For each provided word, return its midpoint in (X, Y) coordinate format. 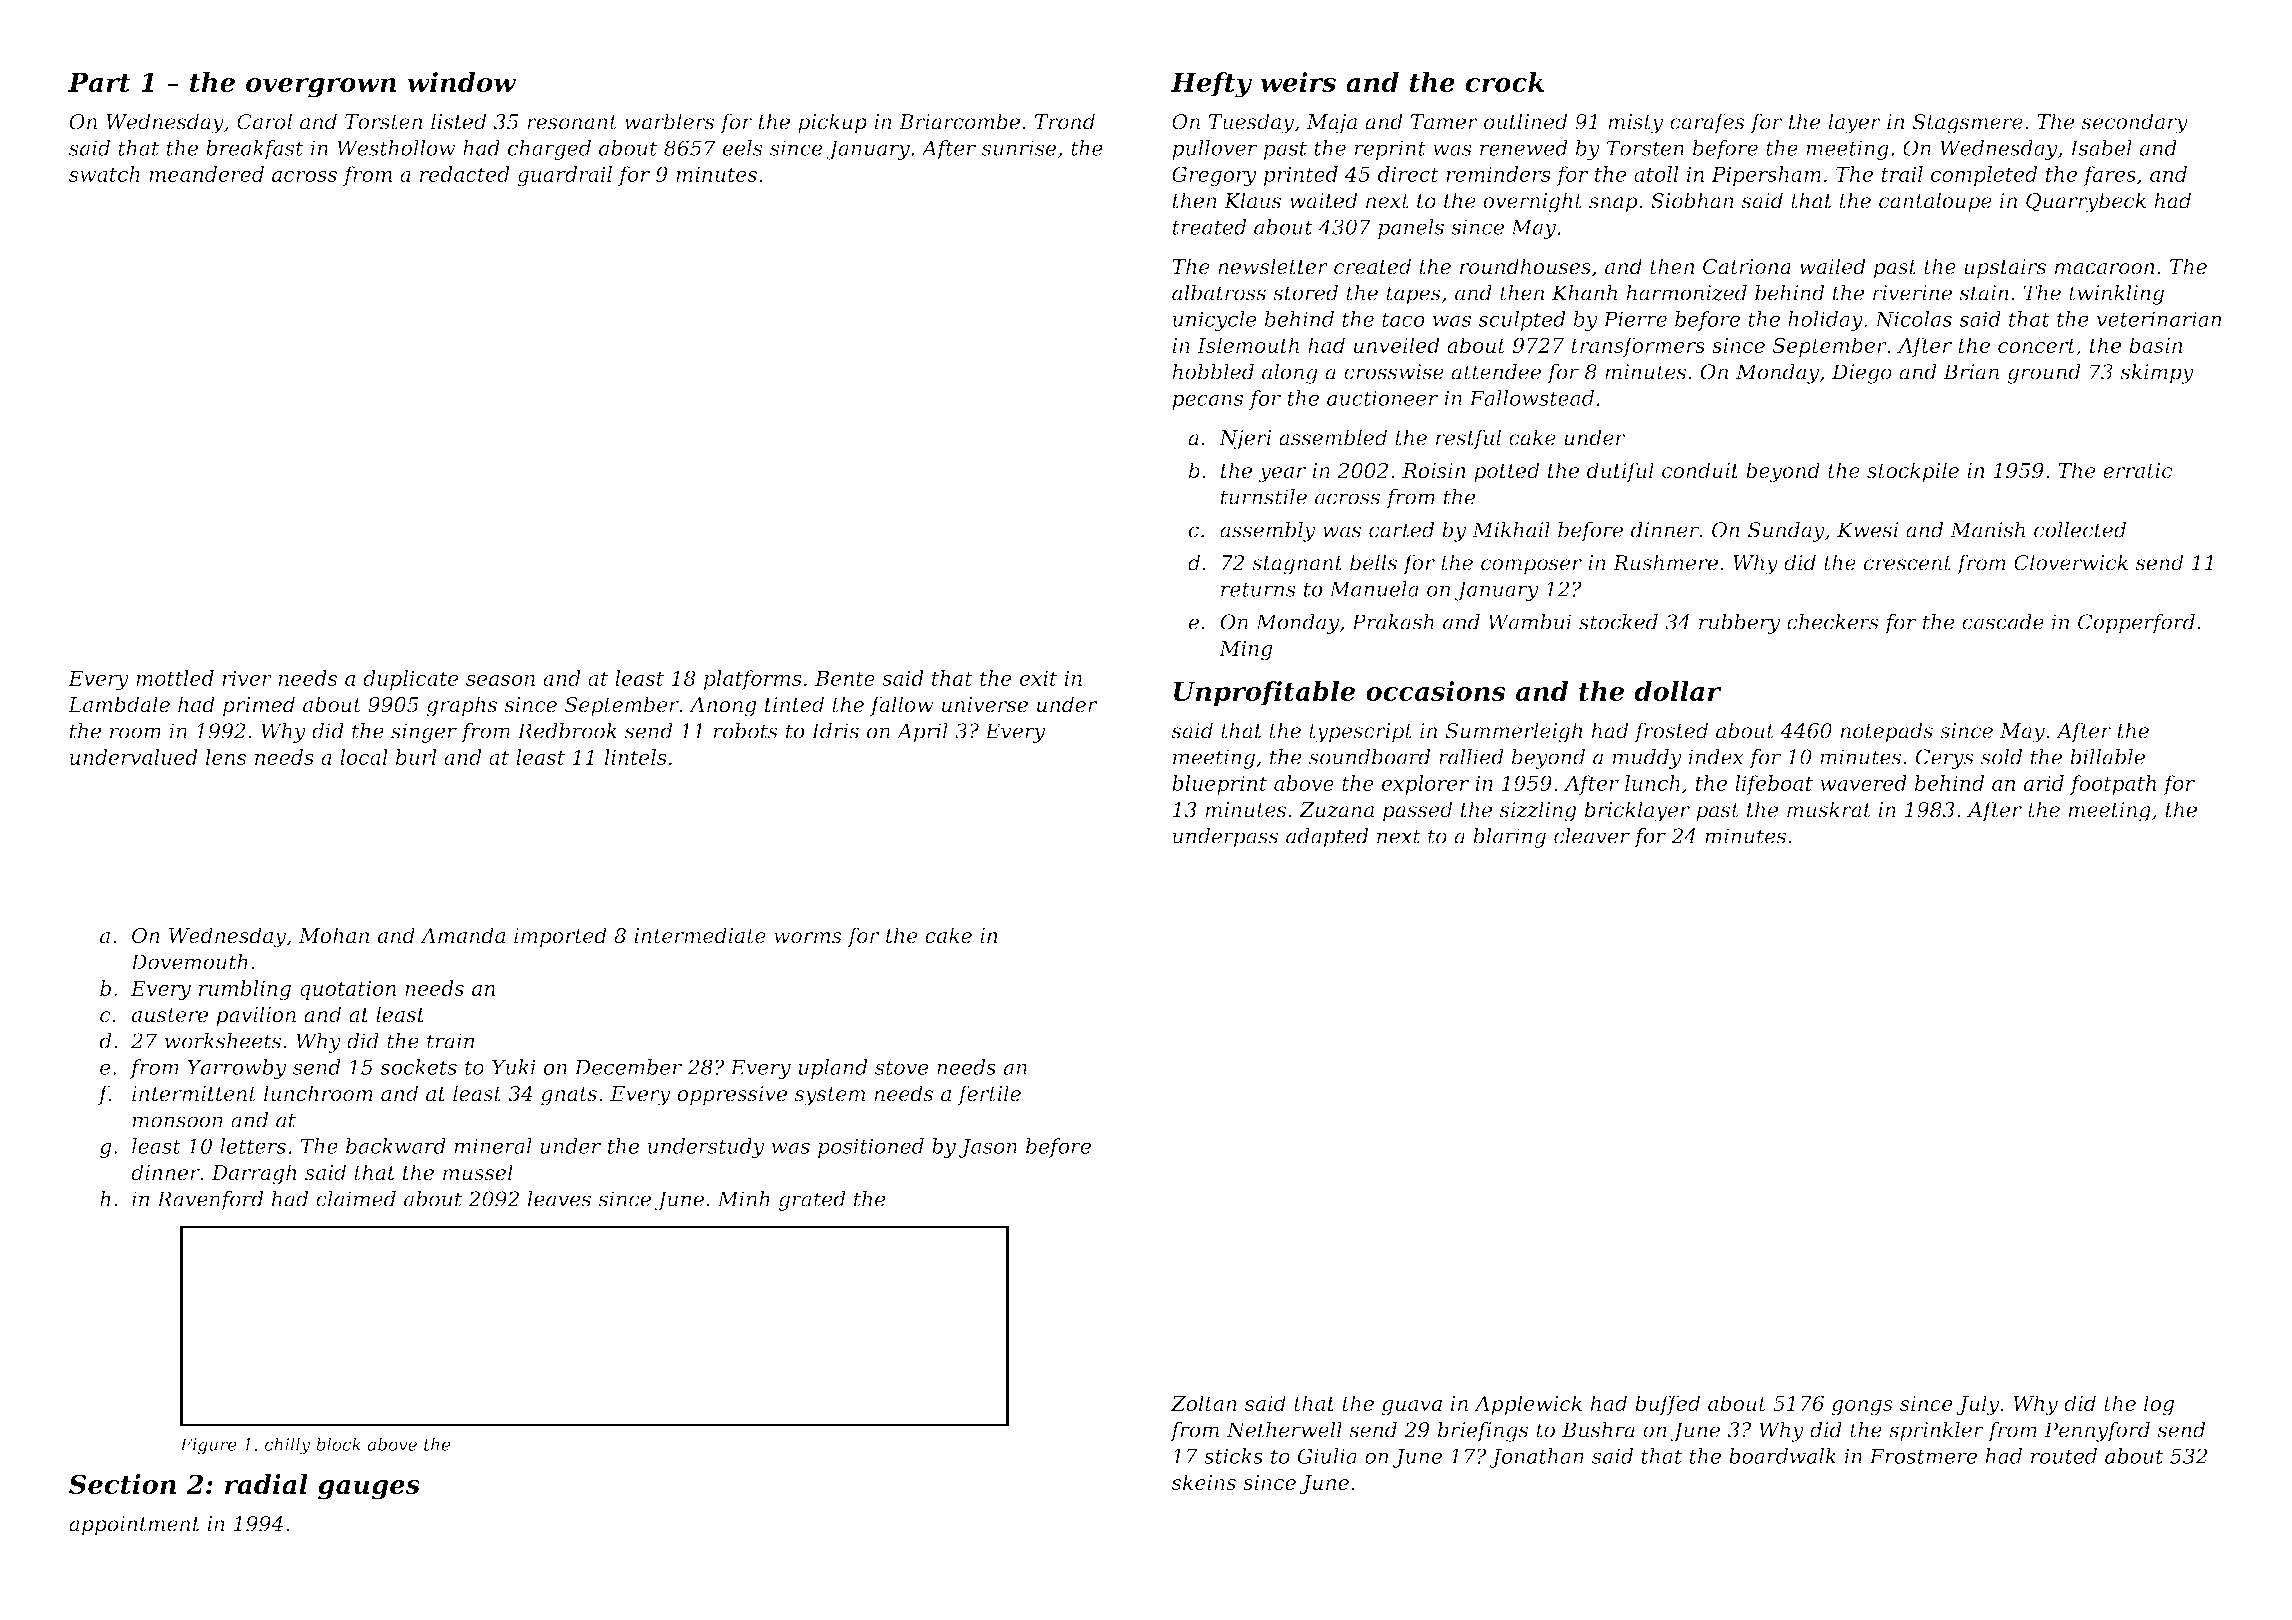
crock (1504, 82)
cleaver (1592, 836)
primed (259, 706)
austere (170, 1015)
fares (2109, 176)
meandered (206, 174)
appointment (134, 1526)
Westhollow (396, 148)
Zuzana (1336, 810)
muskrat (1829, 809)
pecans (1207, 402)
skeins (1203, 1482)
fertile (989, 1095)
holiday (1825, 321)
